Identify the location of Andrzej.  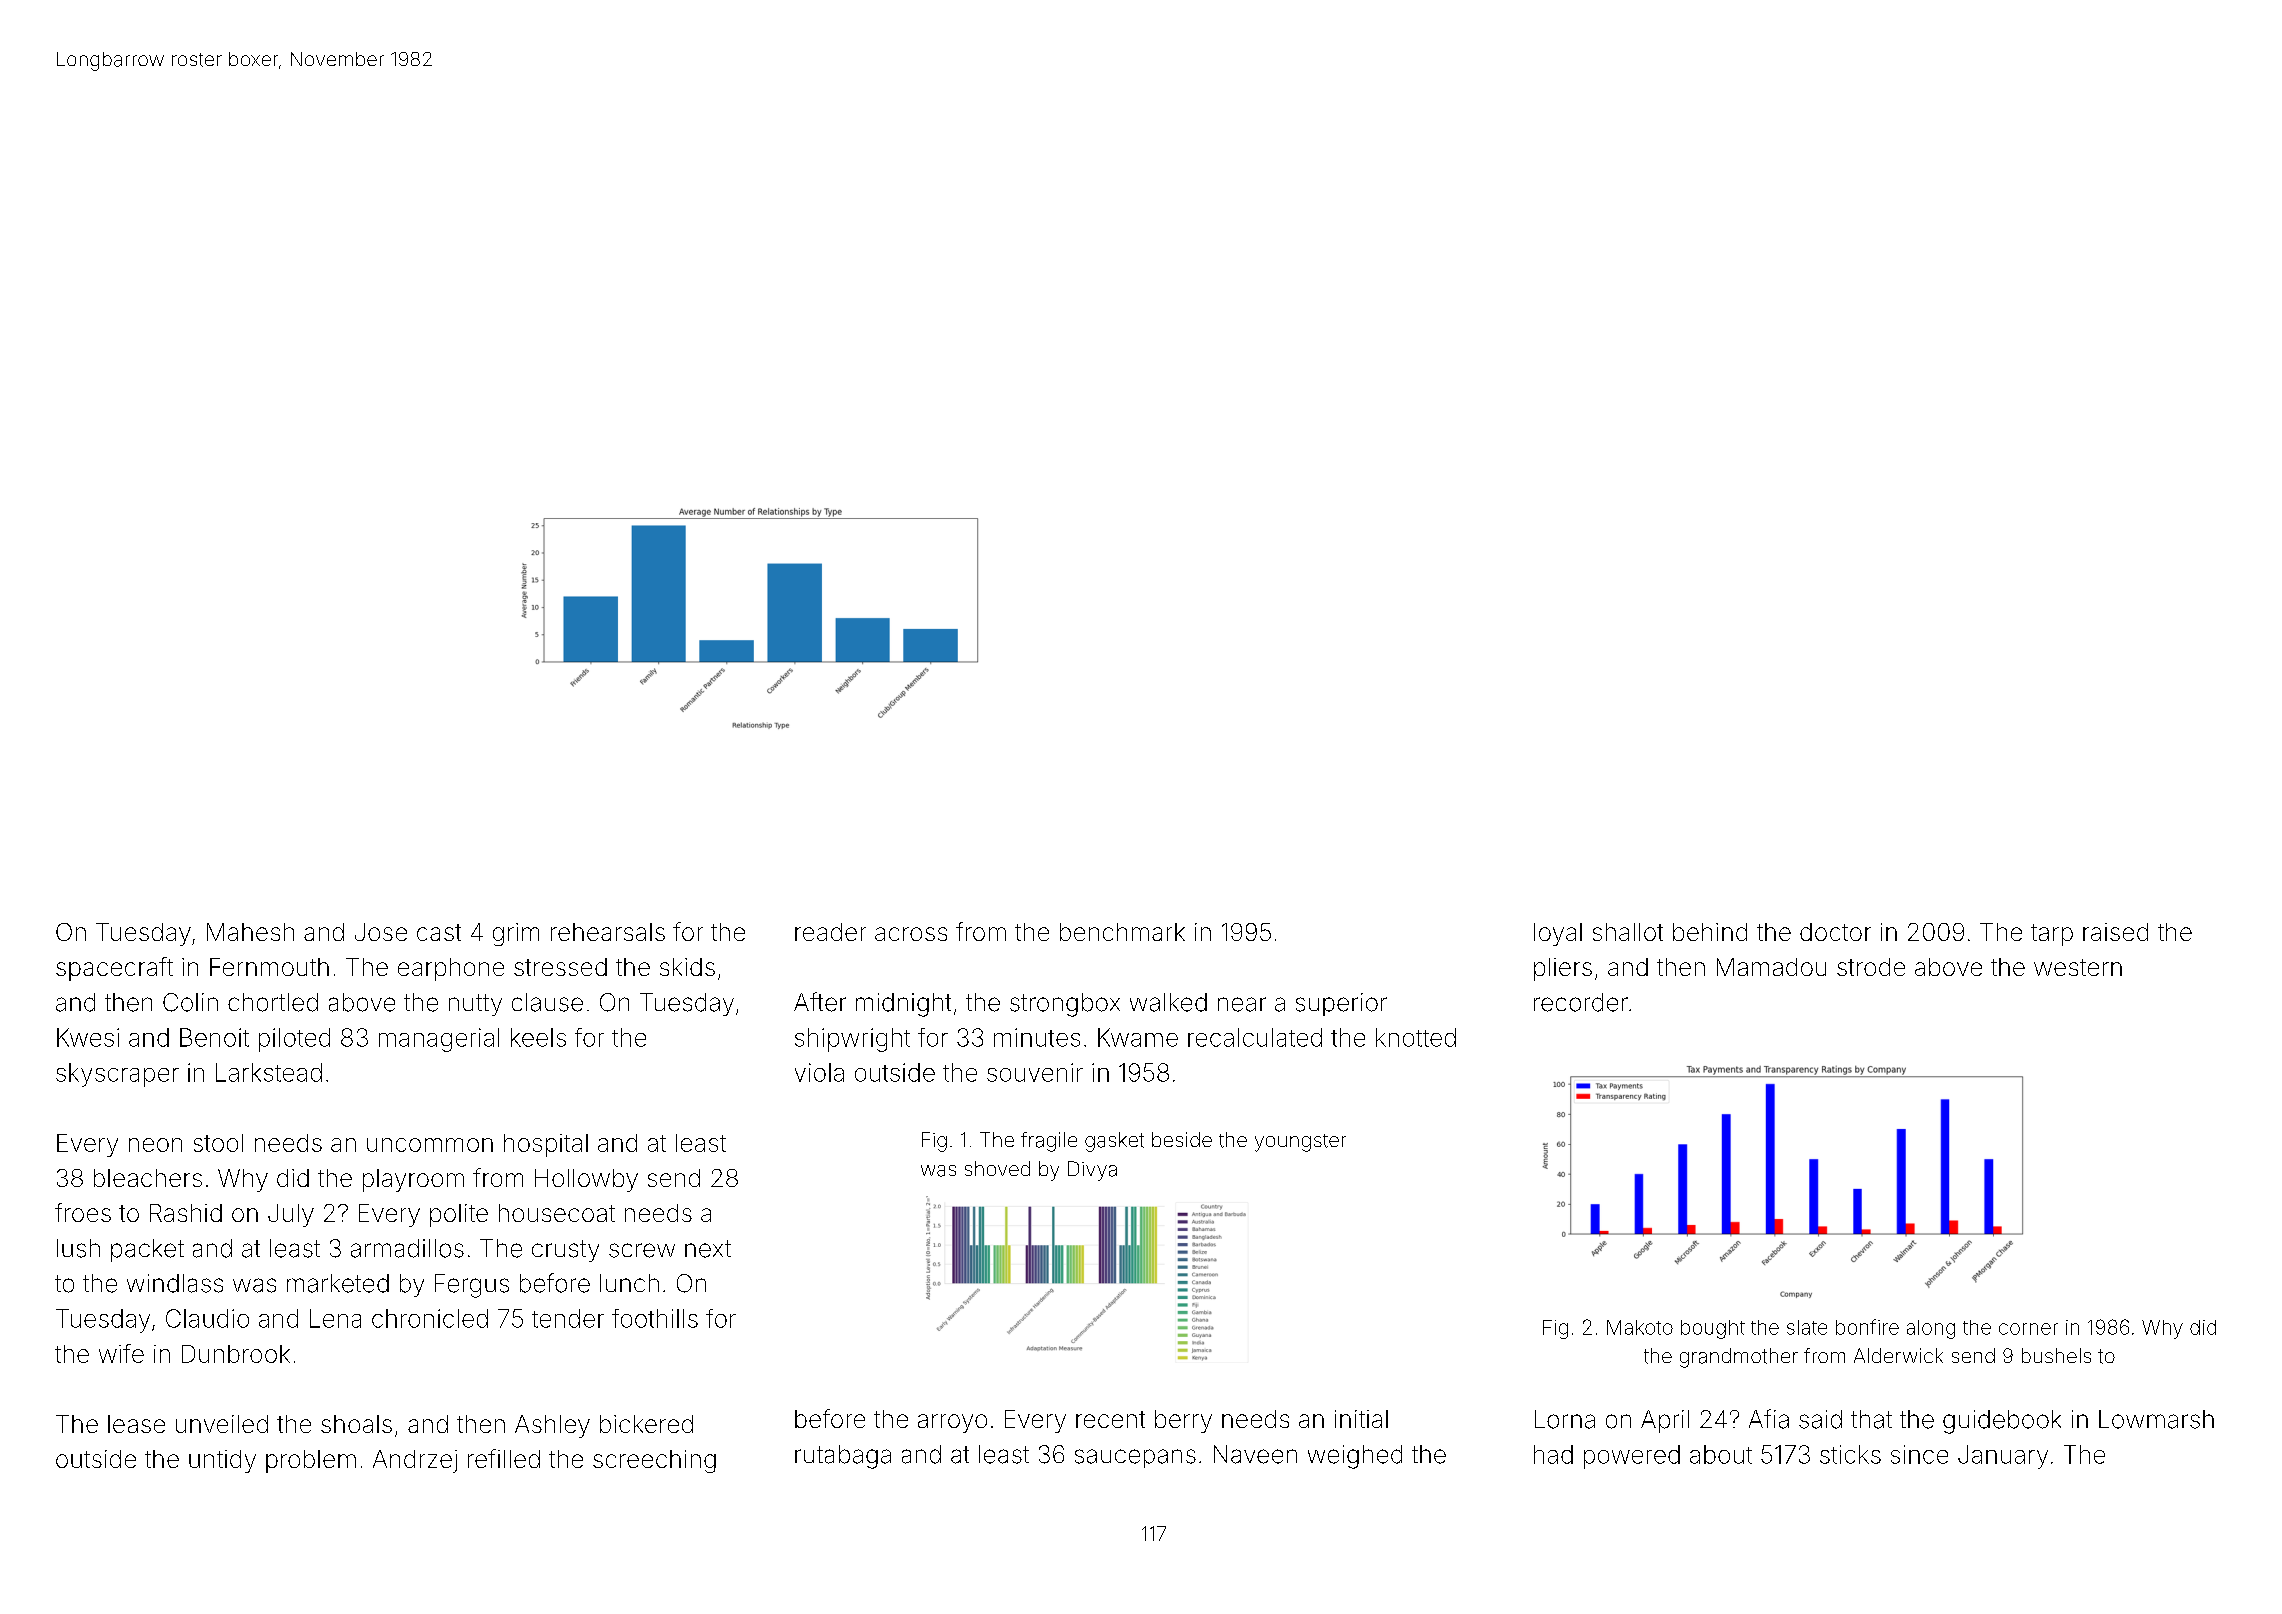
(415, 1461).
